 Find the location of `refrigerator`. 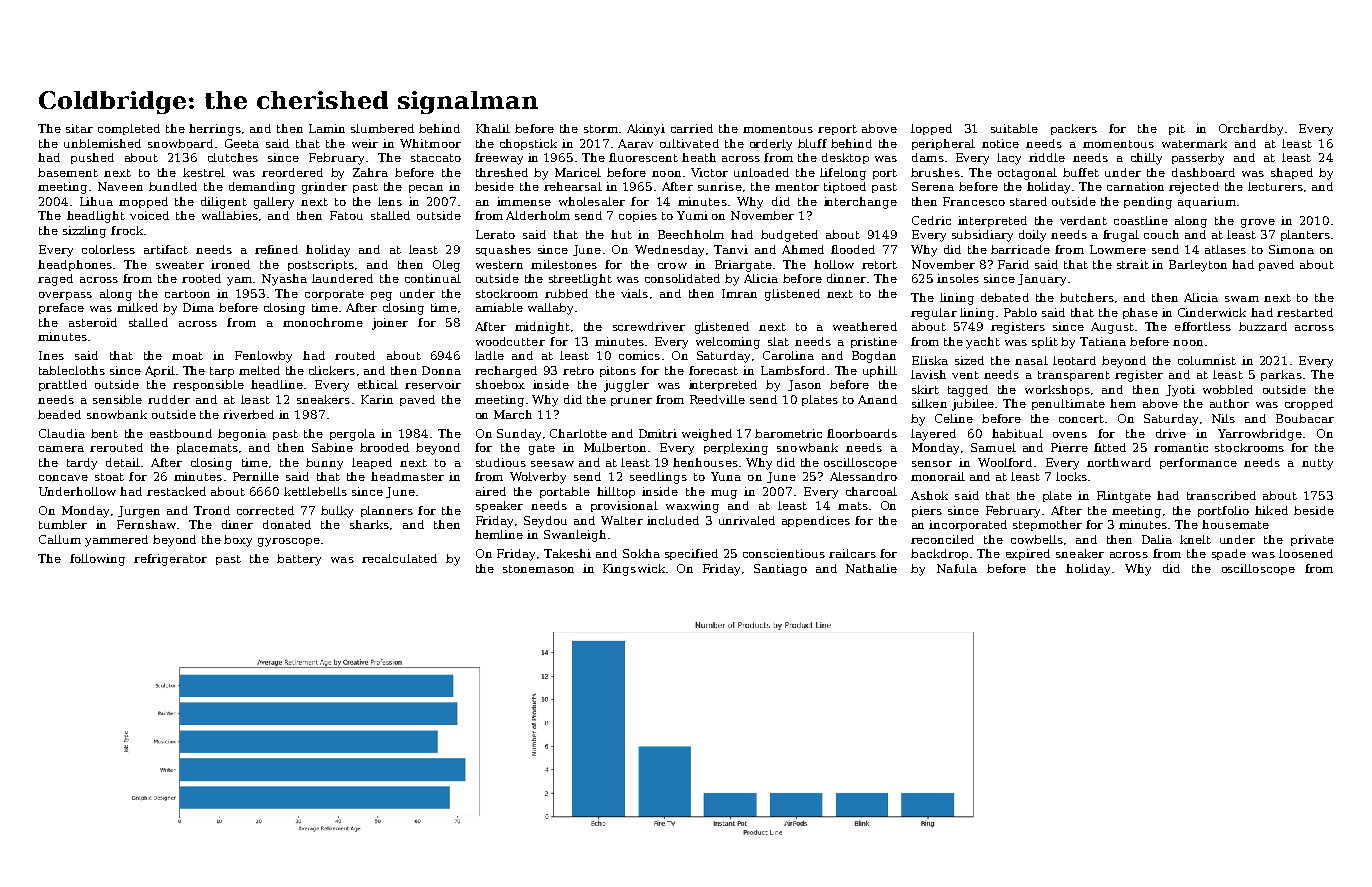

refrigerator is located at coordinates (170, 560).
